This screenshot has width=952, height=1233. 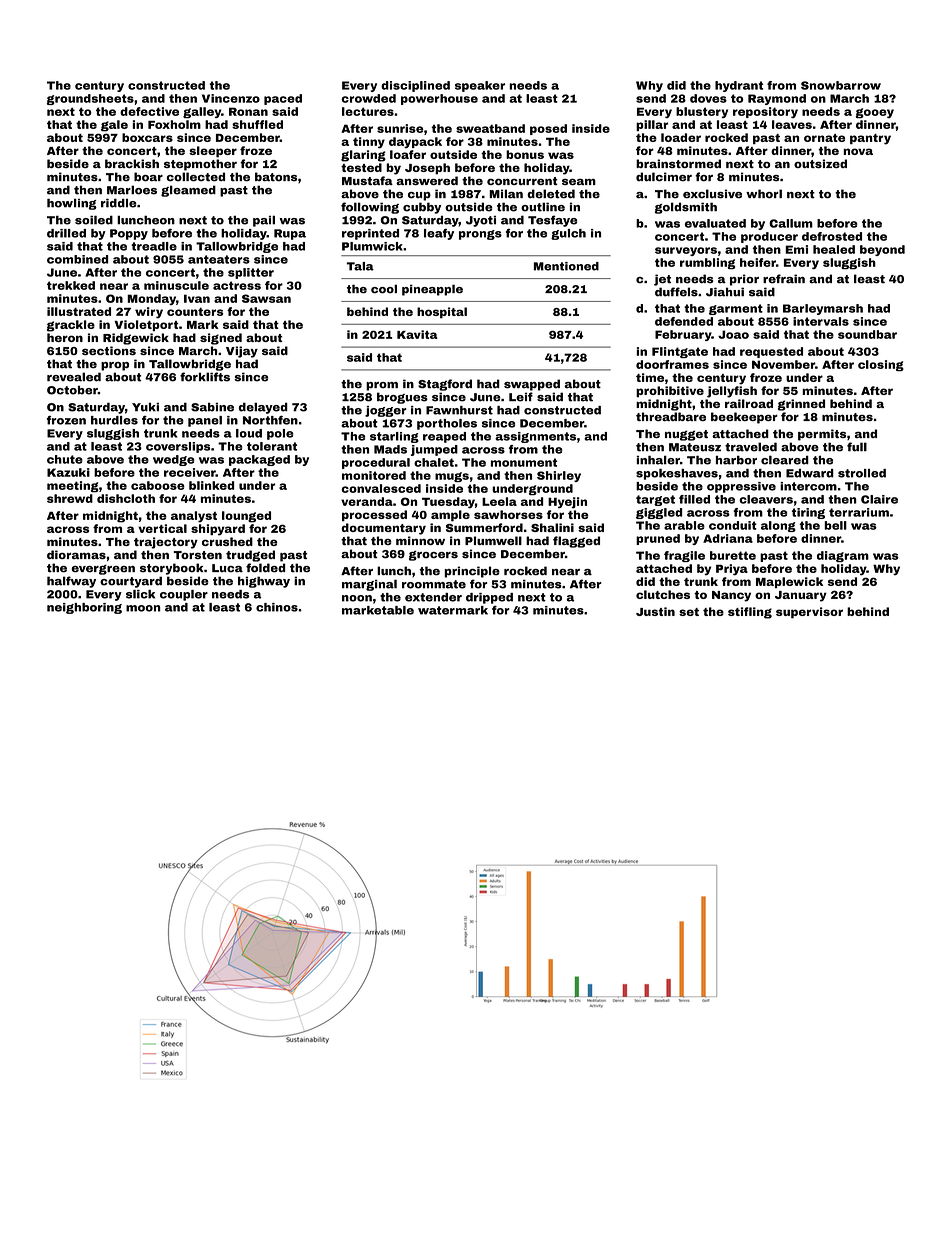 What do you see at coordinates (415, 86) in the screenshot?
I see `disciplined` at bounding box center [415, 86].
